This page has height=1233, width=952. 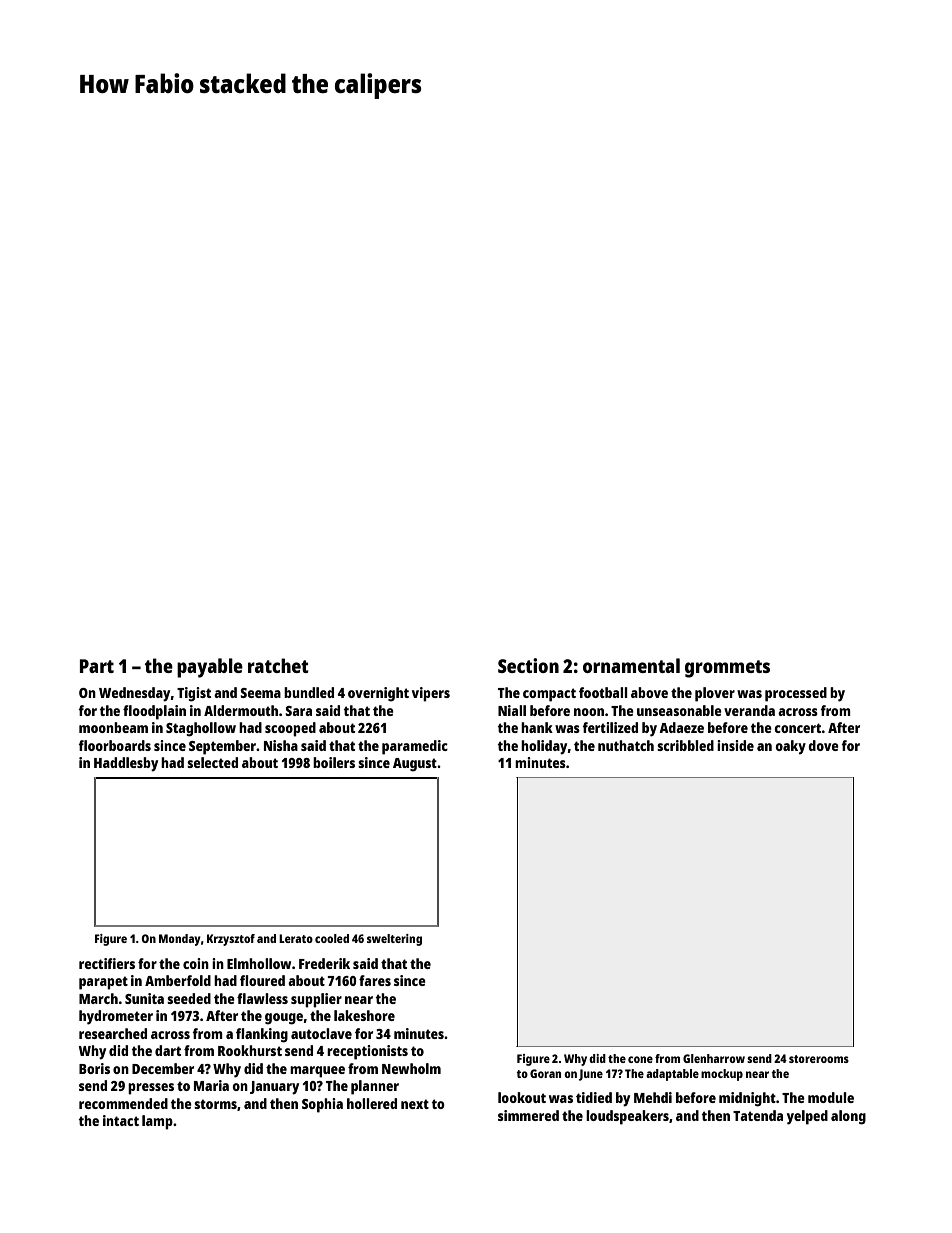 What do you see at coordinates (735, 745) in the page?
I see `inside` at bounding box center [735, 745].
